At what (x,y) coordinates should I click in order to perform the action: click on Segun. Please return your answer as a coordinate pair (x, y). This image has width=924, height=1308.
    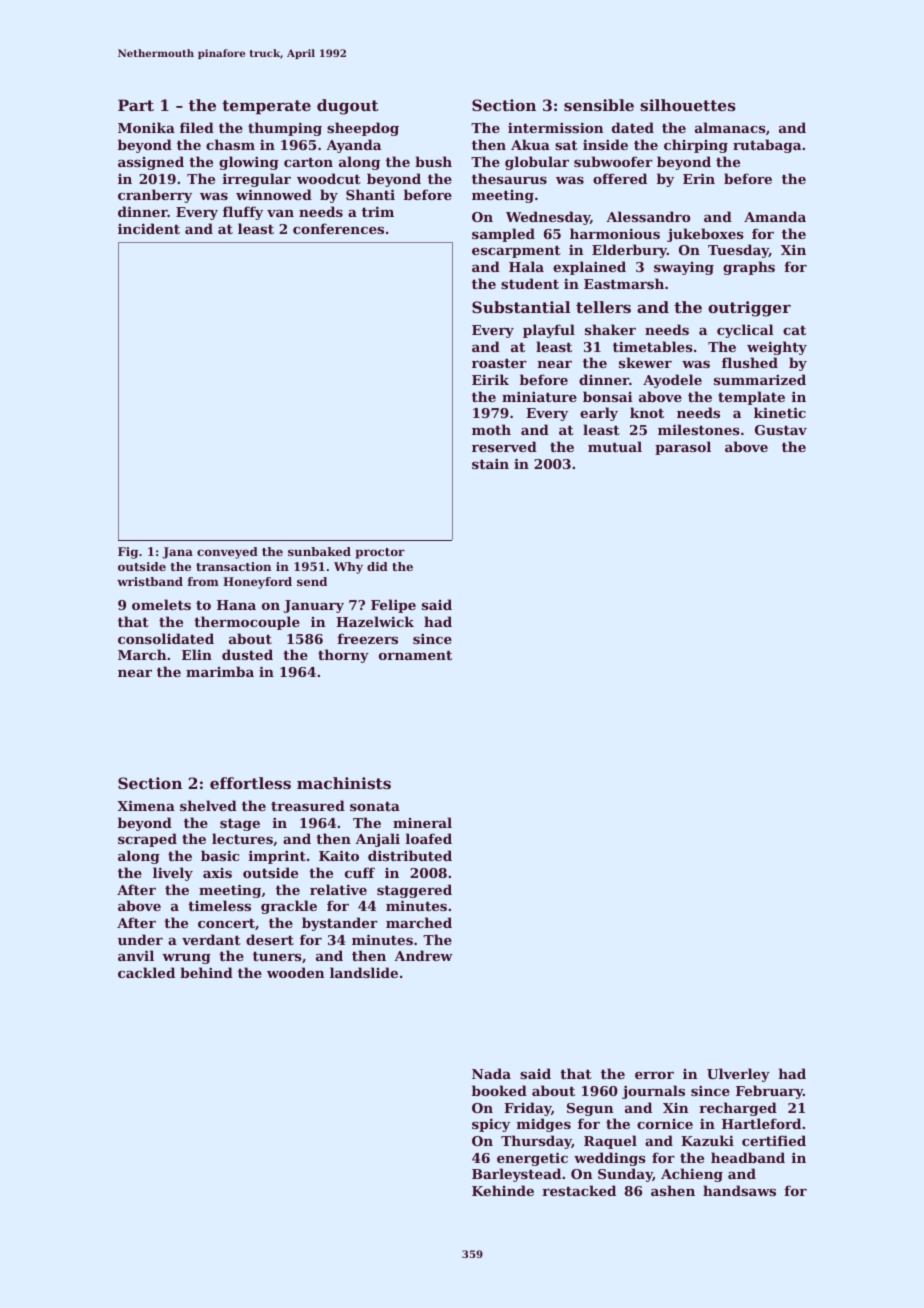
    Looking at the image, I should click on (590, 1109).
